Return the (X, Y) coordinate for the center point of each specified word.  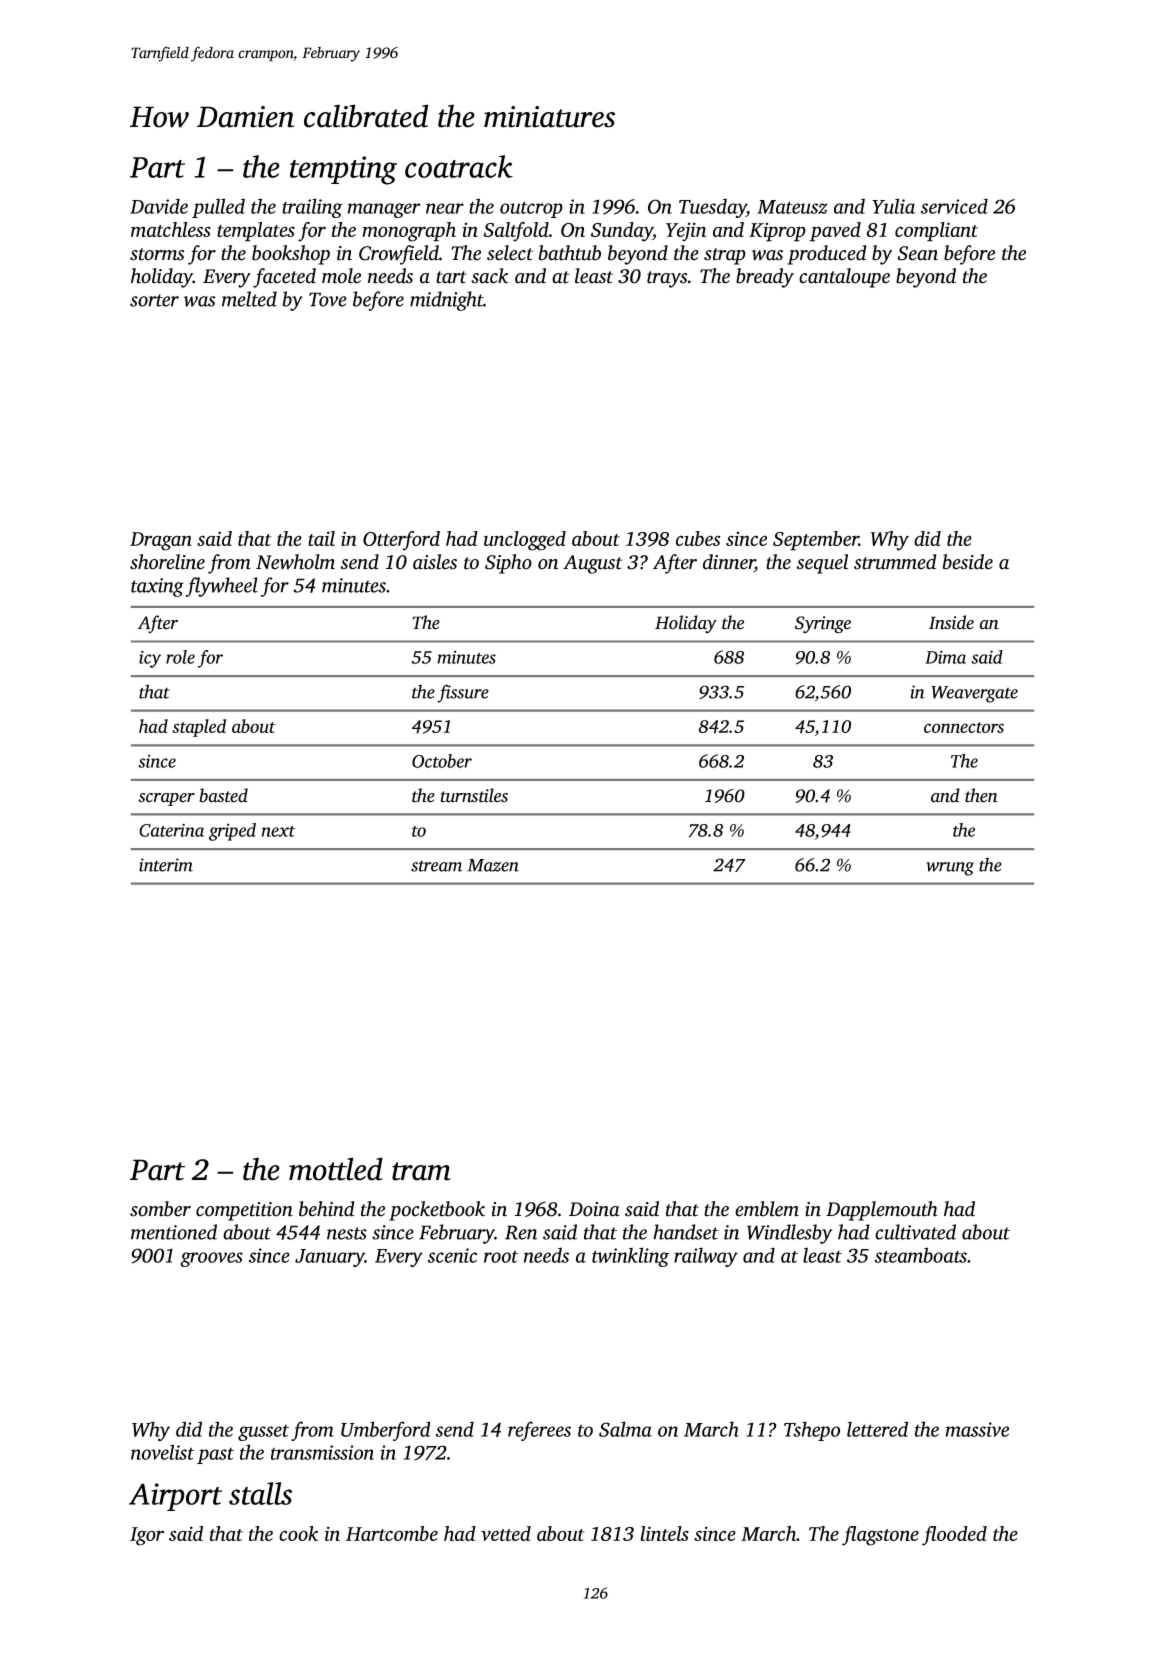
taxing (157, 587)
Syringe (823, 625)
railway (706, 1257)
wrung (950, 869)
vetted (506, 1533)
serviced (954, 206)
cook (298, 1533)
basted (223, 795)
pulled (218, 208)
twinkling (630, 1257)
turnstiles (474, 795)
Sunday (622, 232)
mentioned (174, 1232)
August (593, 564)
